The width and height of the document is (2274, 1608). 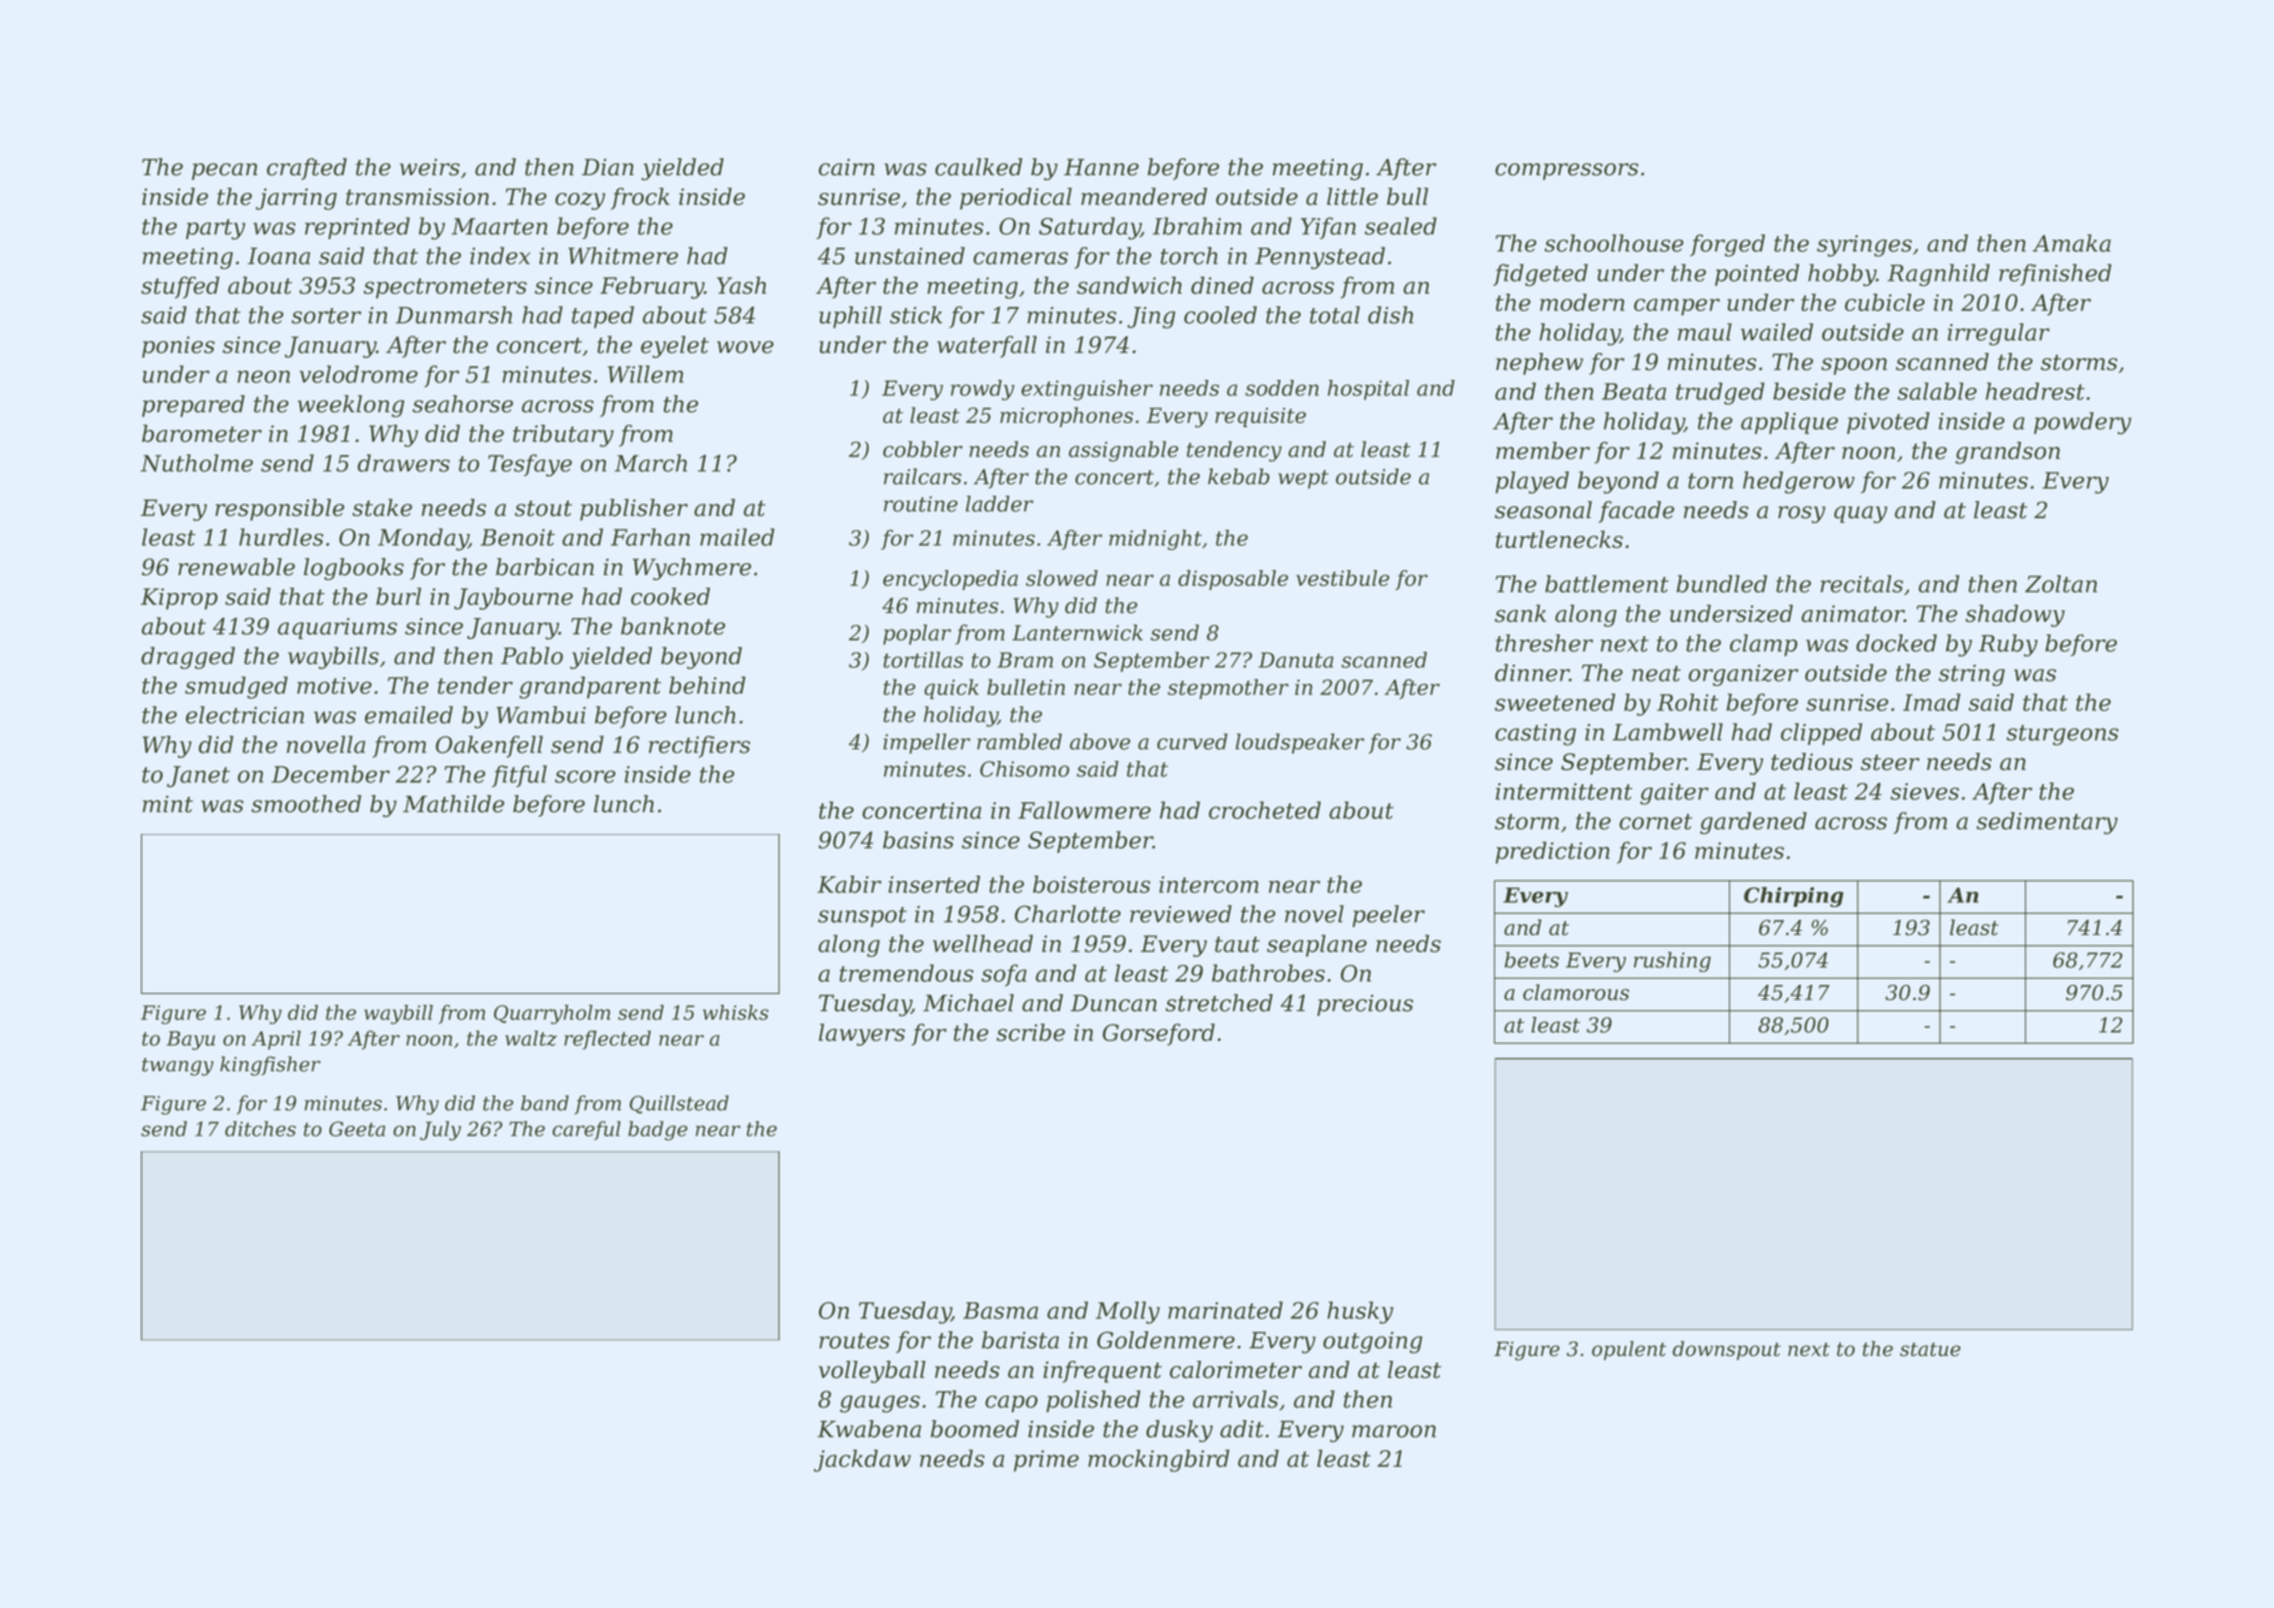 What do you see at coordinates (1727, 1350) in the document?
I see `downspout` at bounding box center [1727, 1350].
